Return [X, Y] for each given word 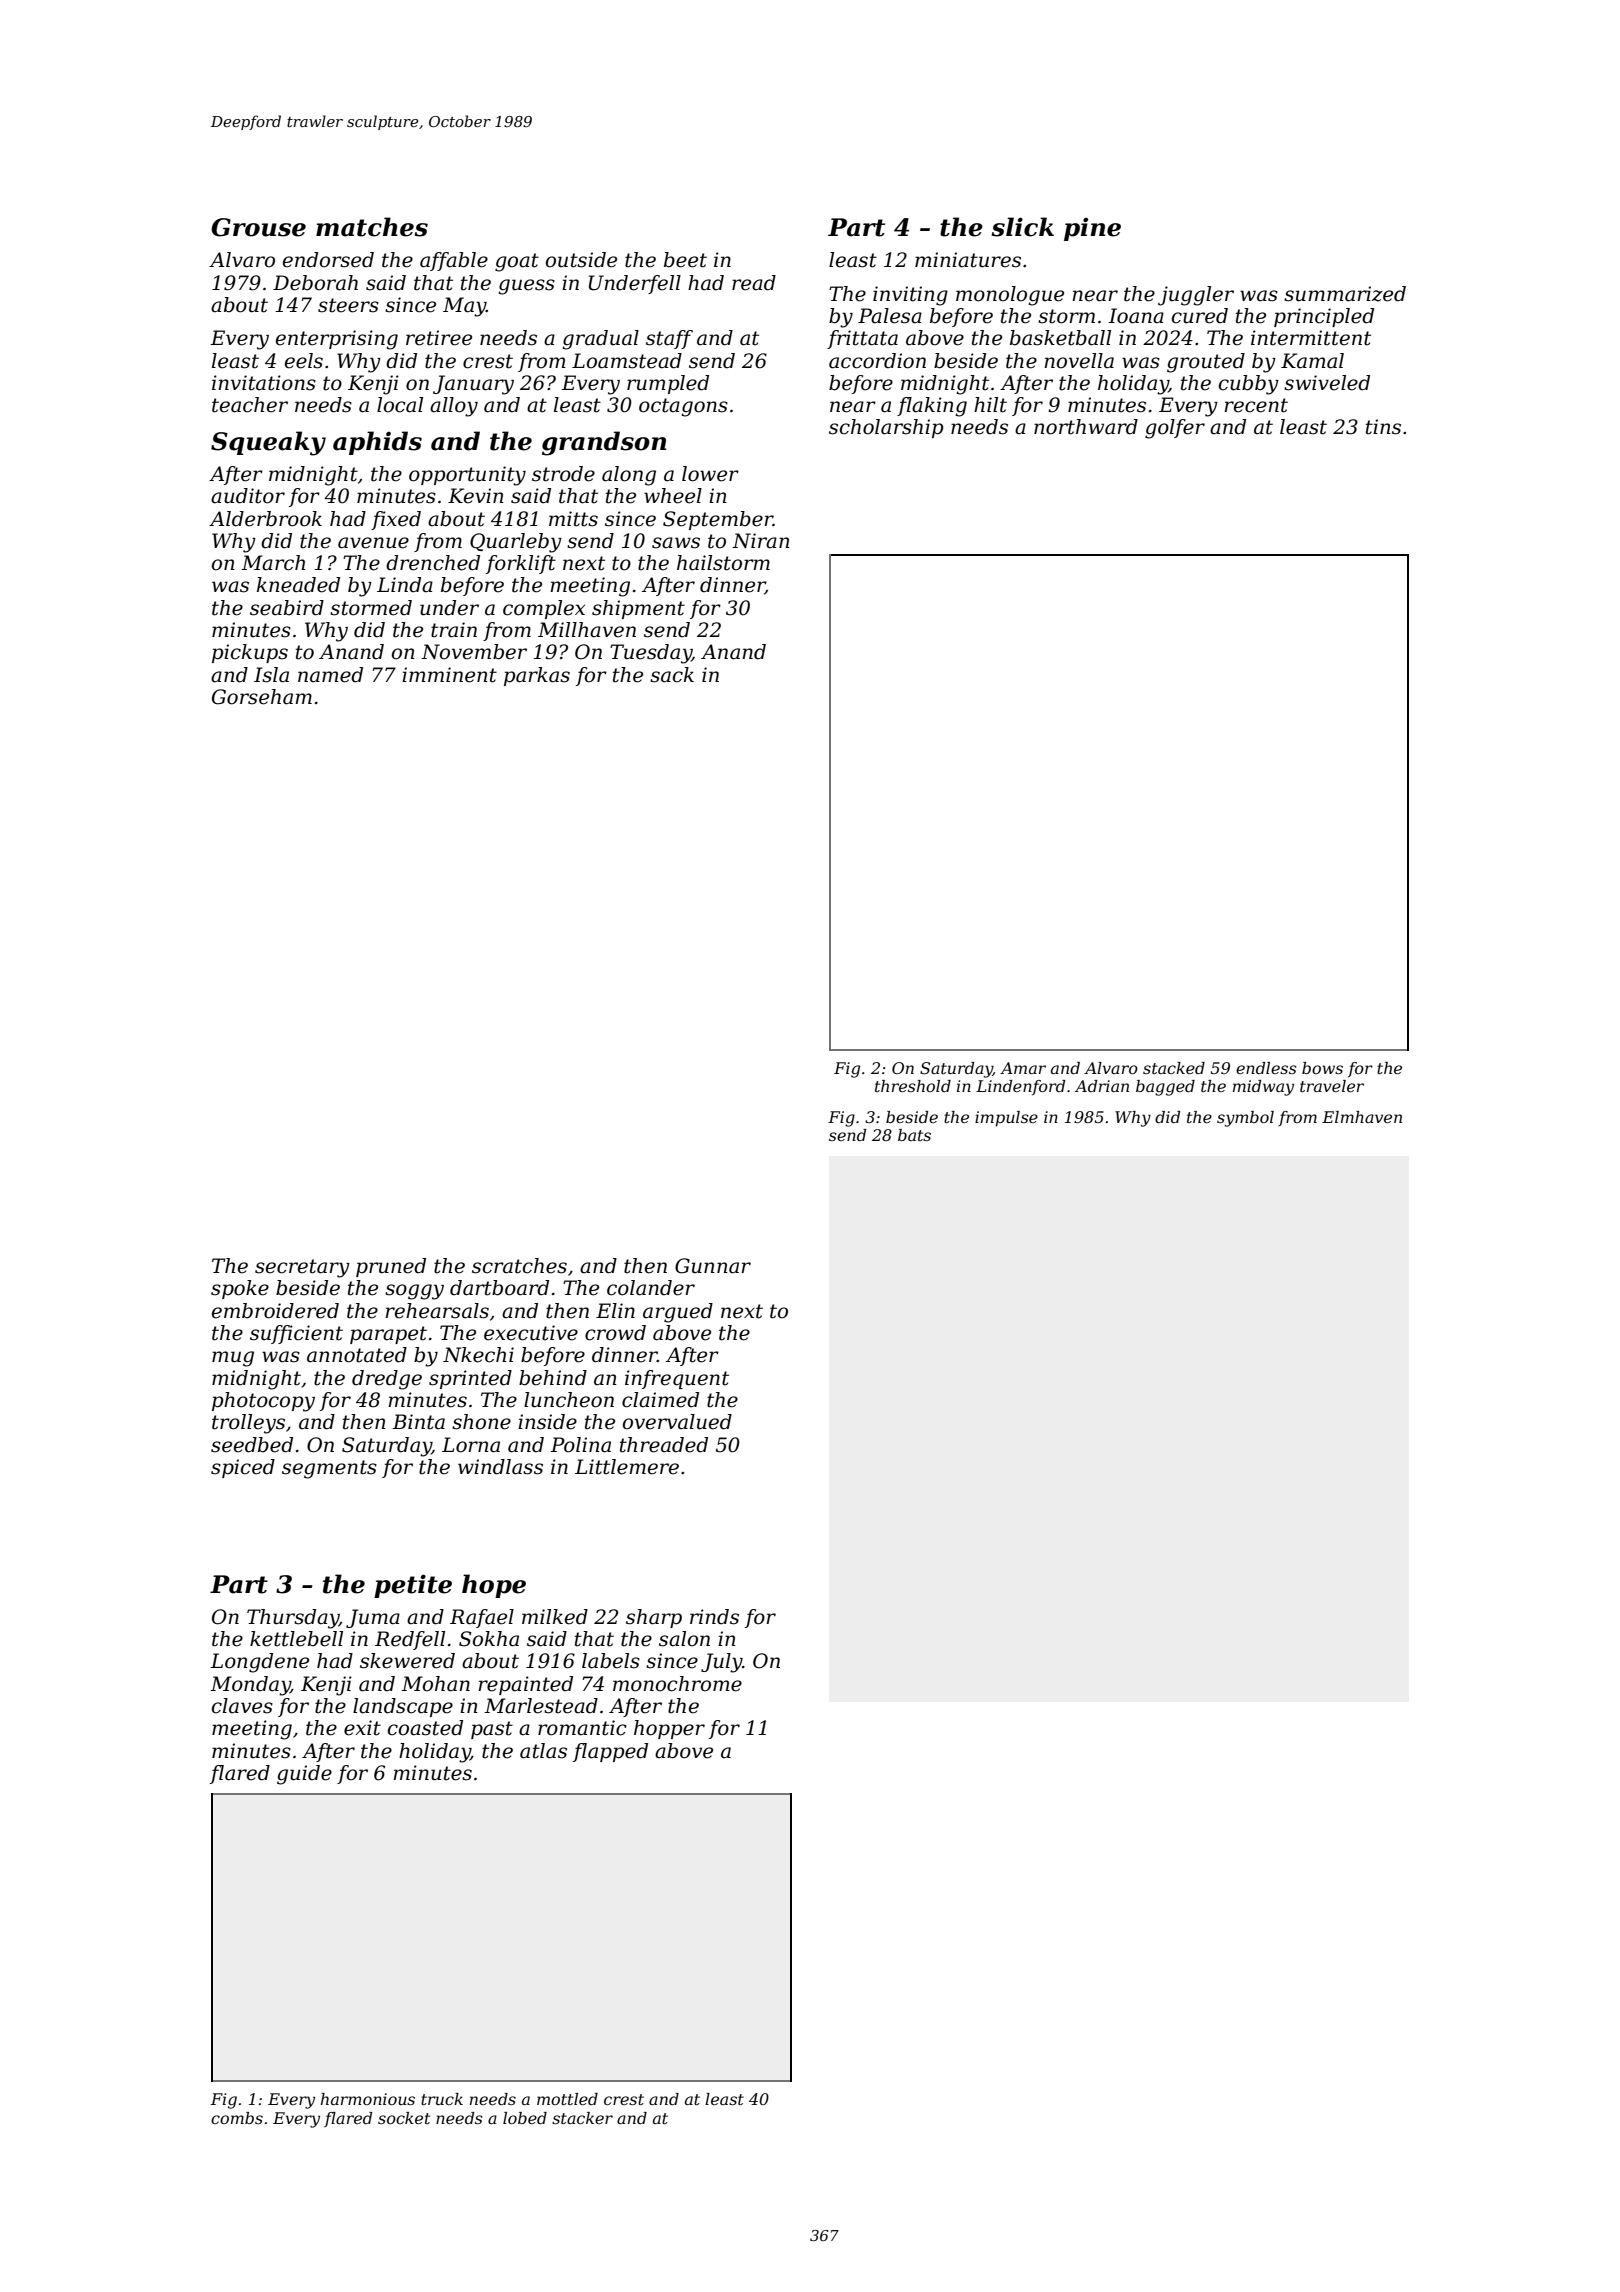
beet [685, 260]
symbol [1245, 1119]
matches [372, 227]
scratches [519, 1266]
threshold [913, 1086]
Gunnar [713, 1266]
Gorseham [262, 697]
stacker [582, 2118]
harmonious [368, 2099]
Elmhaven [1362, 1117]
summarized [1345, 294]
